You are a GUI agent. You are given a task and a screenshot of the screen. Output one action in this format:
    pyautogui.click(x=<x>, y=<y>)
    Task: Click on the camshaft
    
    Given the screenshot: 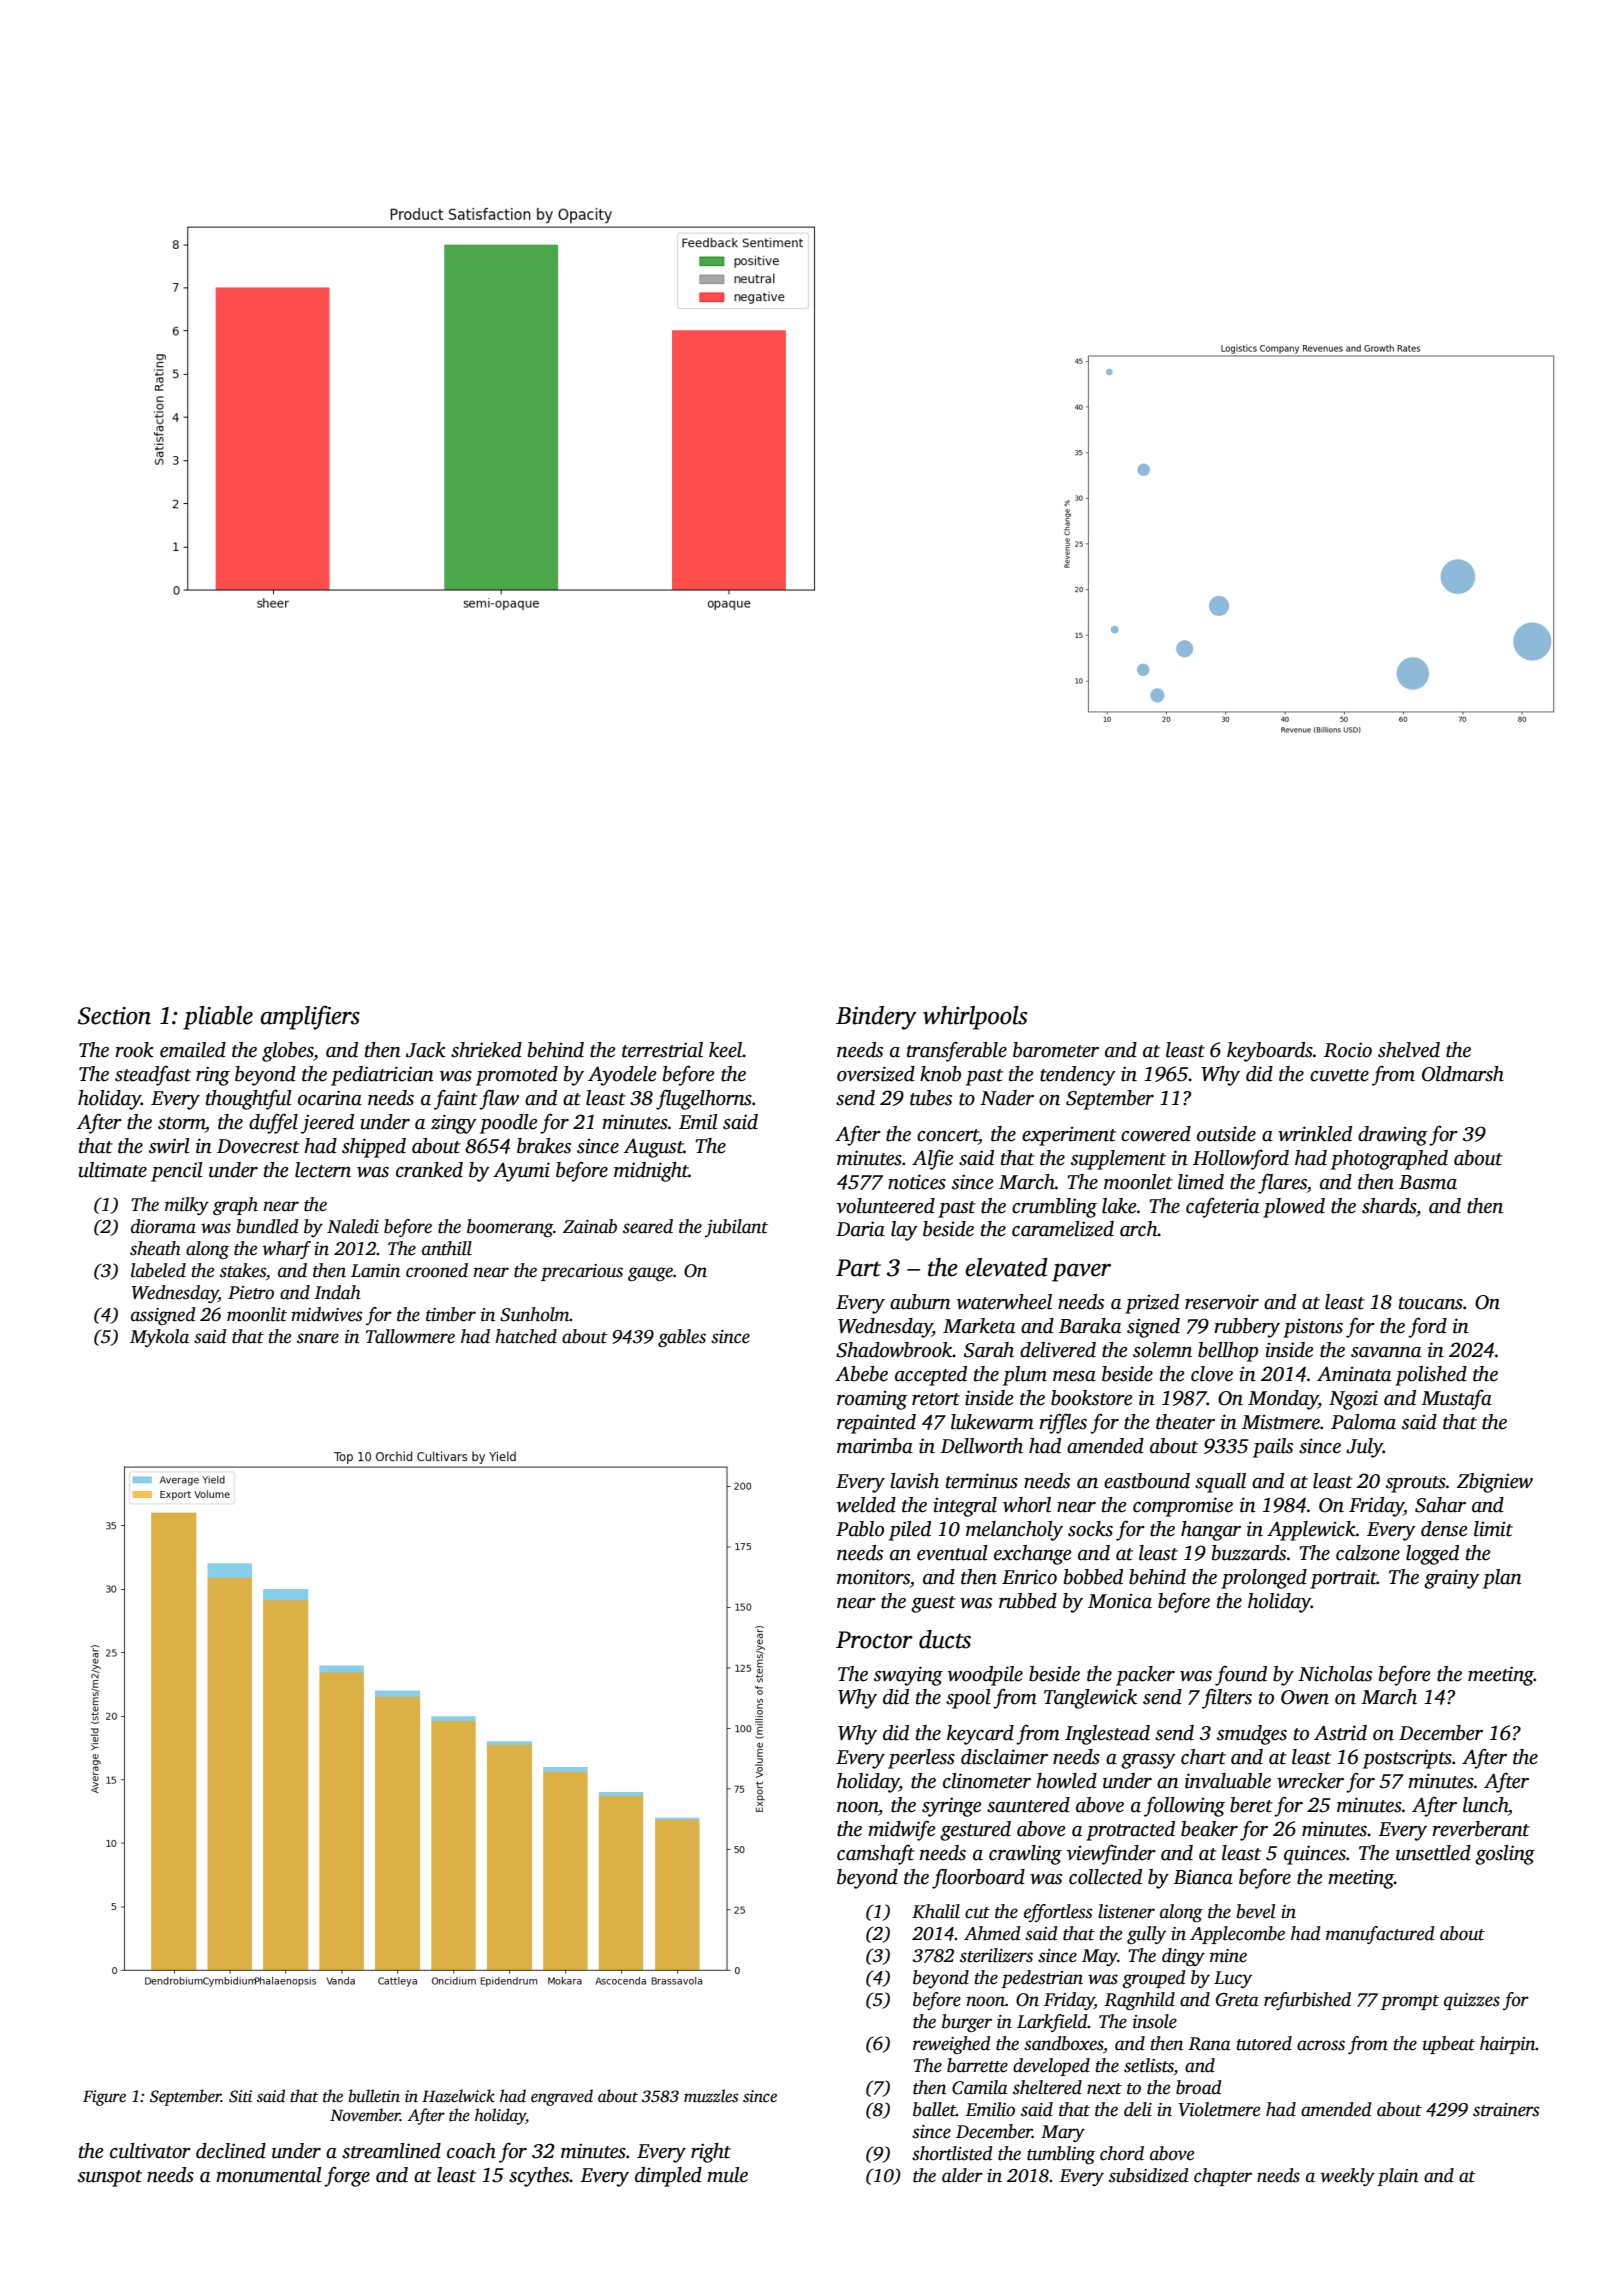 What is the action you would take?
    pyautogui.click(x=876, y=1854)
